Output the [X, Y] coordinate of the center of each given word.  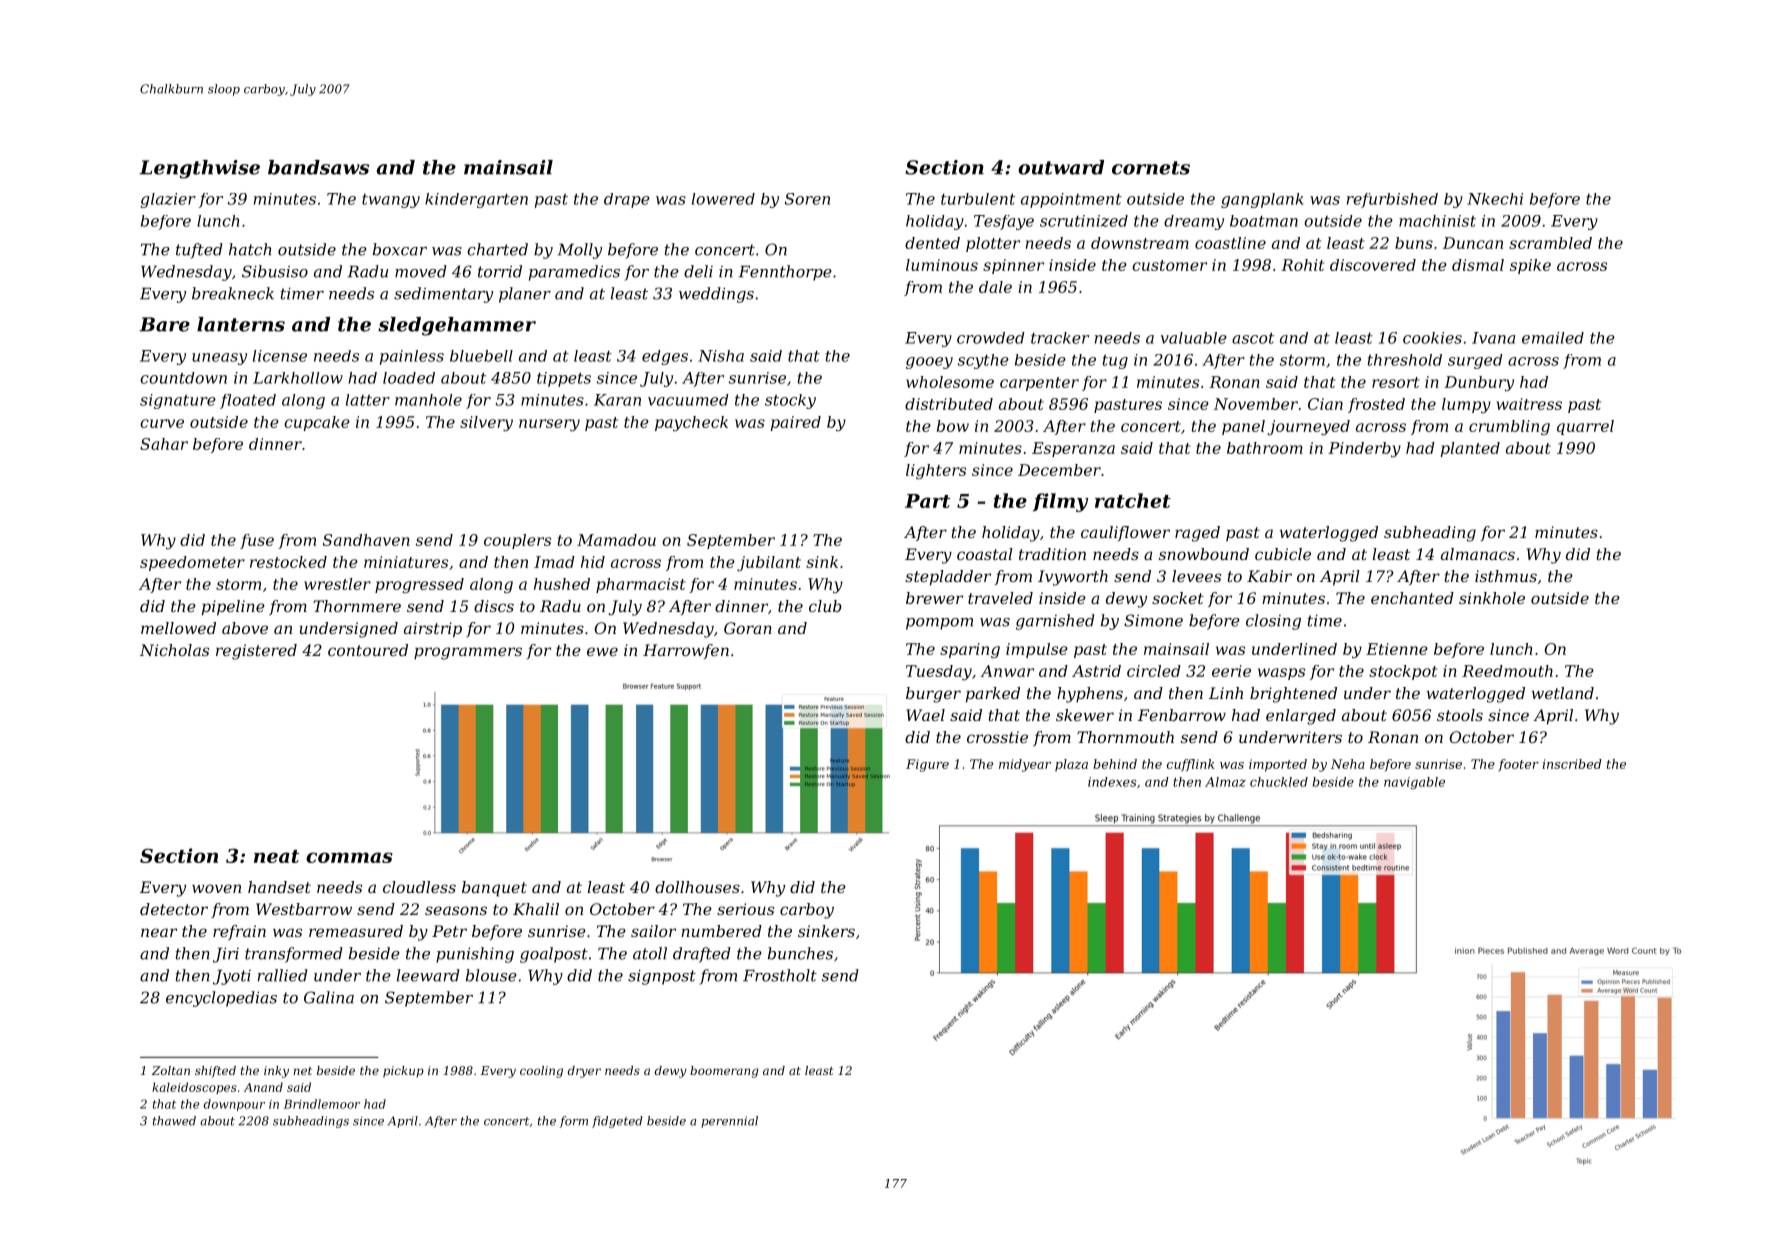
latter [368, 400]
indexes [1112, 782]
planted [1470, 449]
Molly [580, 251]
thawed [174, 1121]
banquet [494, 889]
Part [927, 501]
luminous [942, 265]
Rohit [1302, 265]
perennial [729, 1122]
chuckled [1279, 782]
